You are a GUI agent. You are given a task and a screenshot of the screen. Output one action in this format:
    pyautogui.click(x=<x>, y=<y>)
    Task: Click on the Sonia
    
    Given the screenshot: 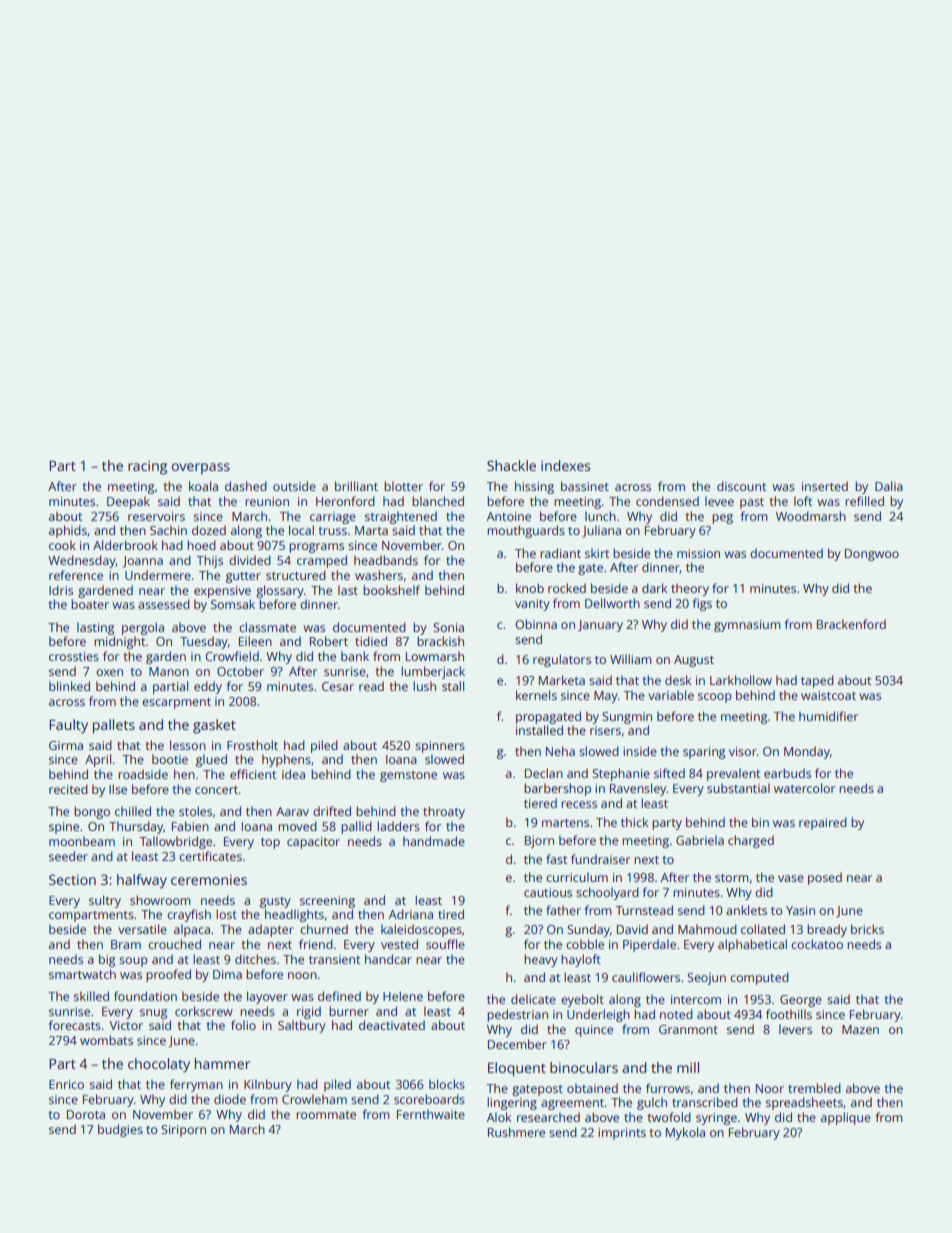 What is the action you would take?
    pyautogui.click(x=448, y=627)
